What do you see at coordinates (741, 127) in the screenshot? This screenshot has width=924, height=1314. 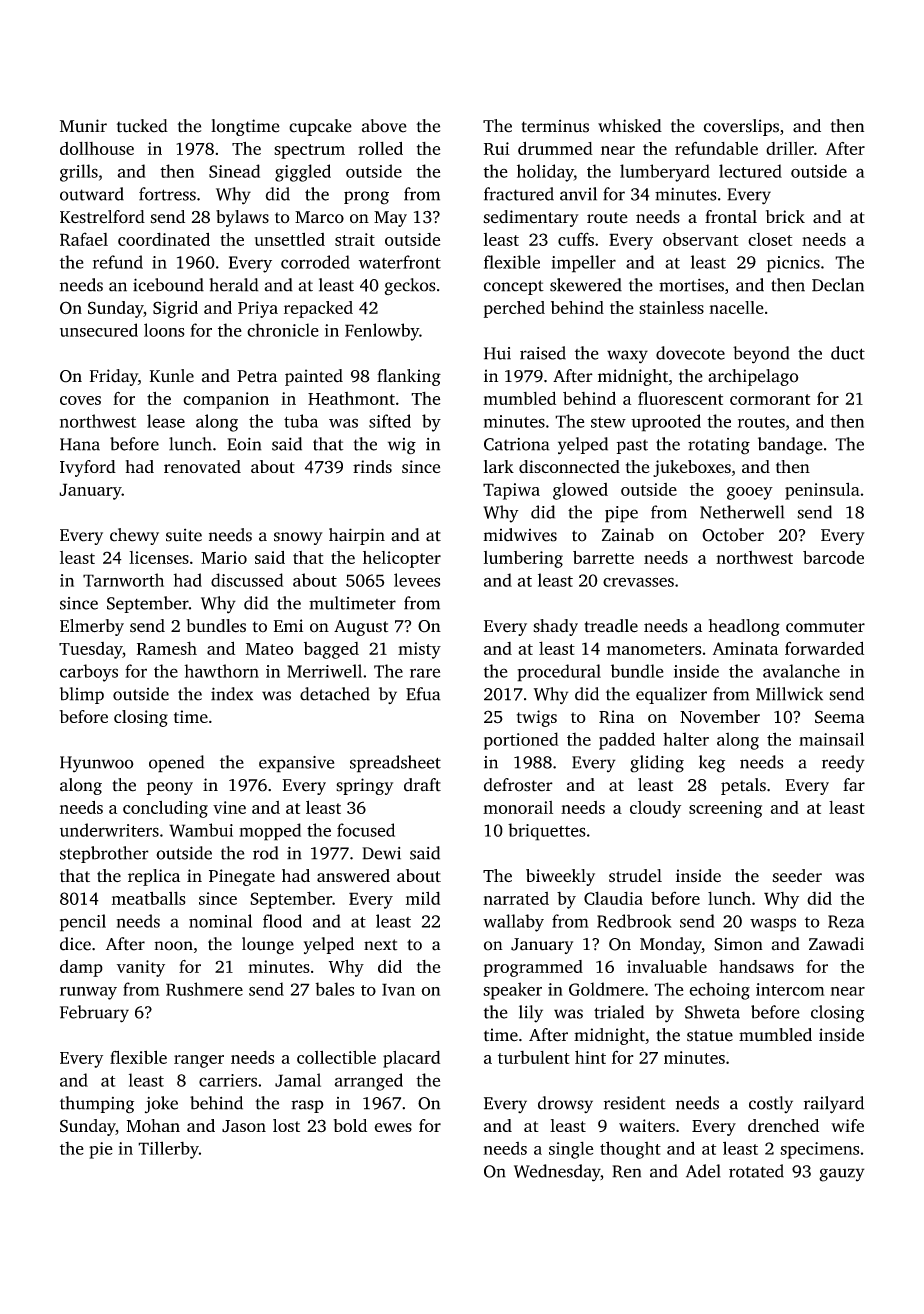 I see `coverslips` at bounding box center [741, 127].
